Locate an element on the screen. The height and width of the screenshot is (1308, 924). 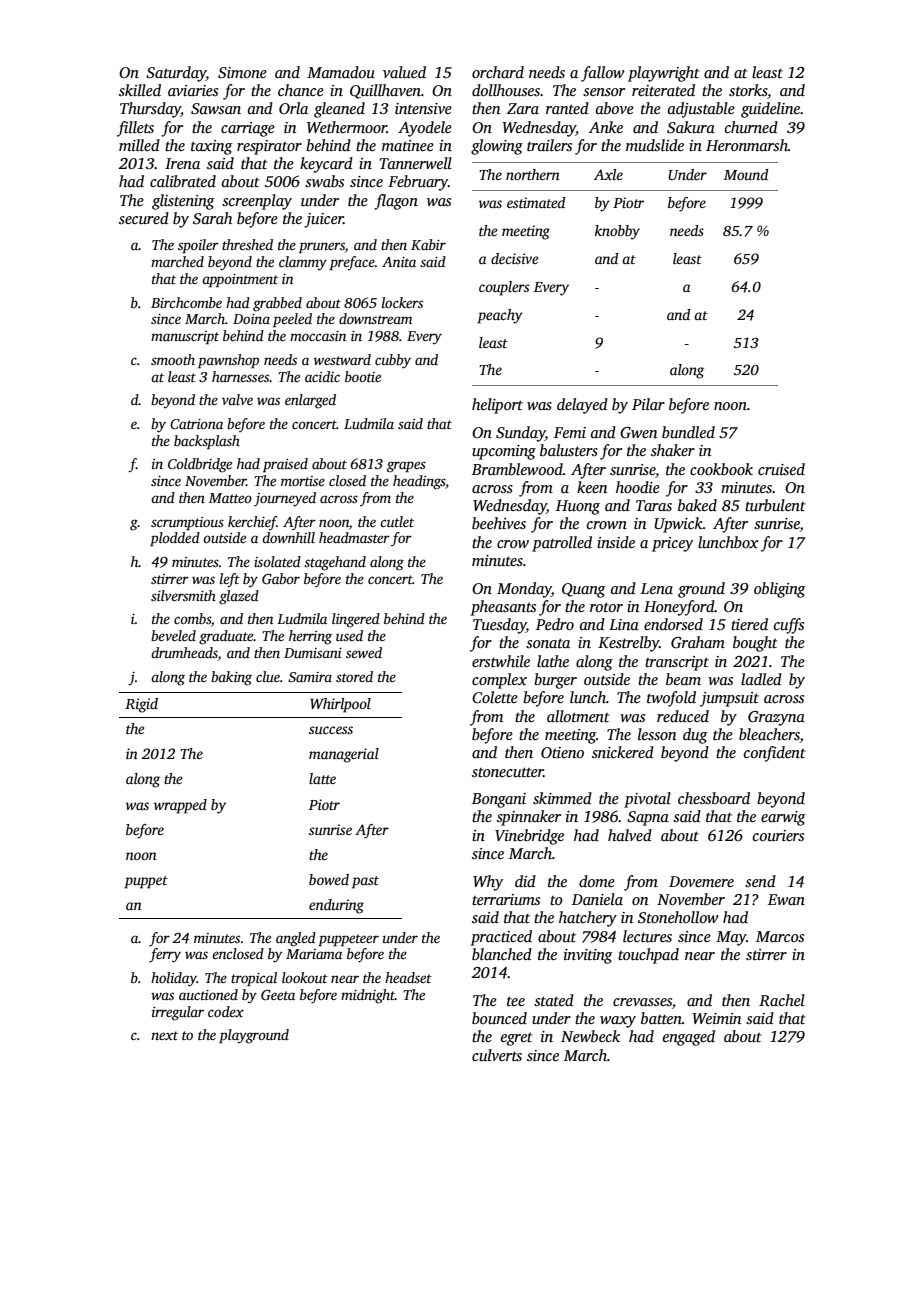
next is located at coordinates (164, 1035).
